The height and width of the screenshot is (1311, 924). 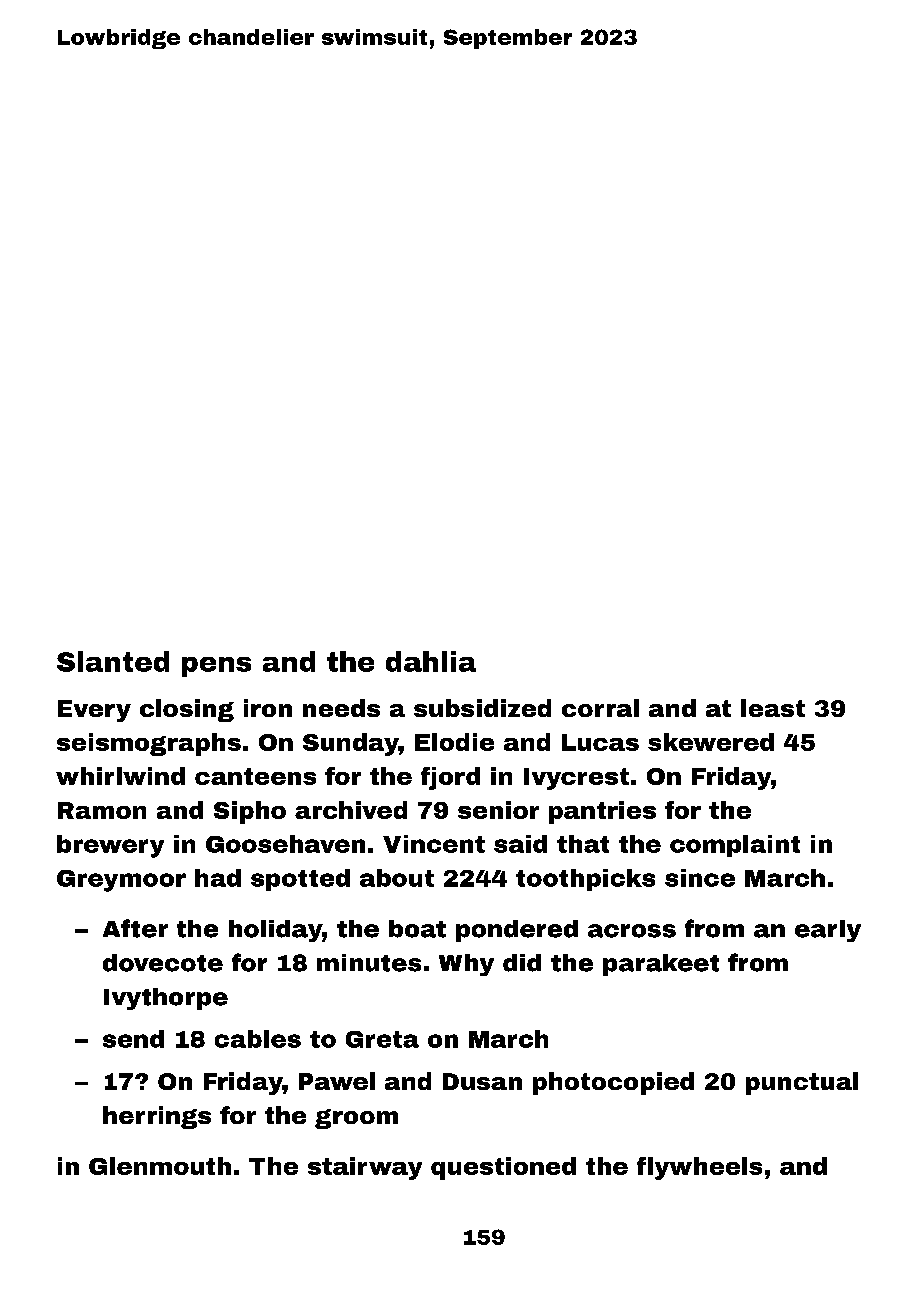 What do you see at coordinates (163, 963) in the screenshot?
I see `dovecote` at bounding box center [163, 963].
